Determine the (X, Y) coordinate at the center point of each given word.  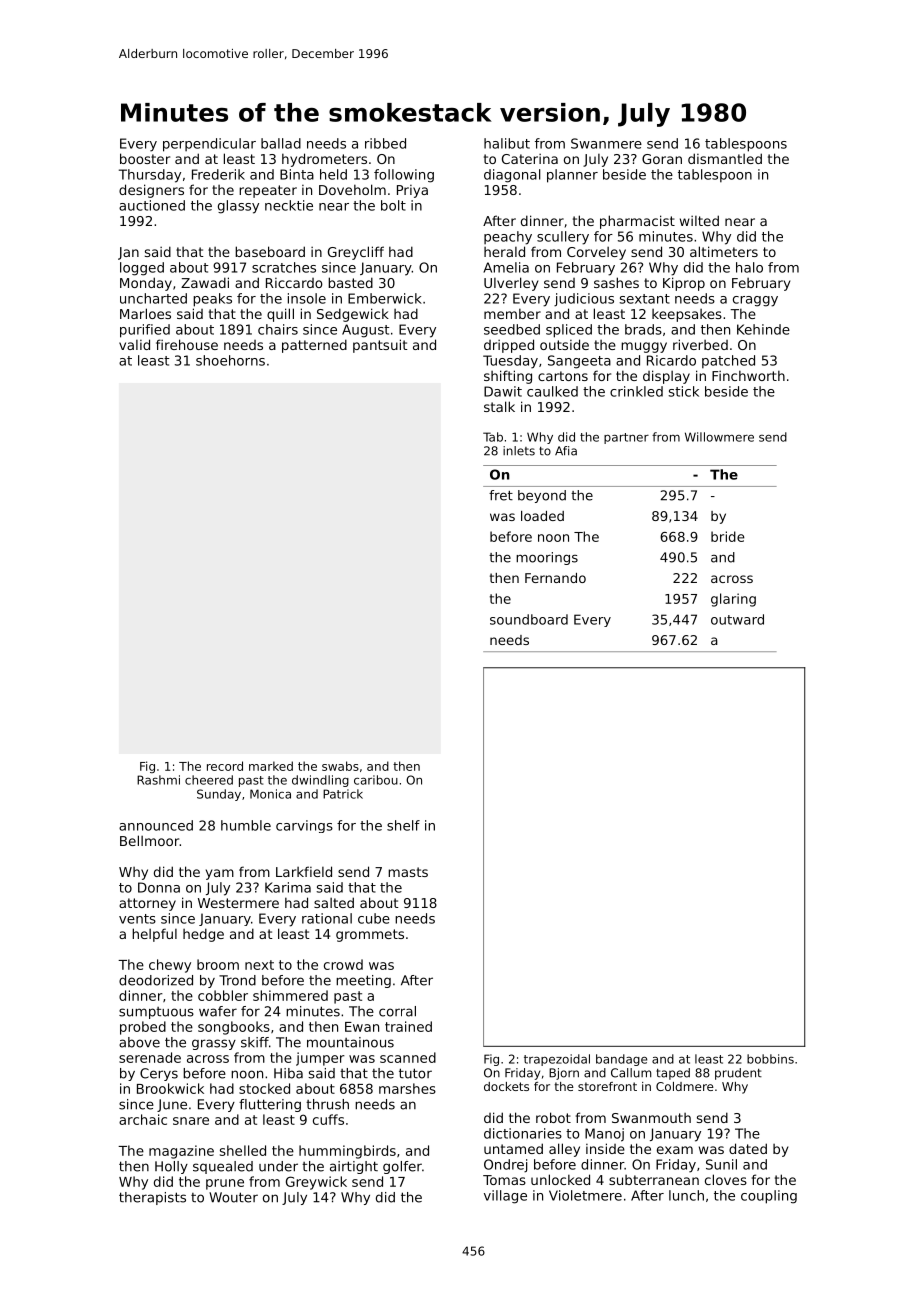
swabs (340, 766)
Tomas (504, 1180)
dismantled (725, 158)
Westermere (238, 903)
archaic (143, 1119)
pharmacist (637, 222)
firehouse (187, 344)
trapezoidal (557, 1060)
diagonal (512, 176)
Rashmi (158, 780)
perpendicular (209, 145)
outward (737, 619)
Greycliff (356, 253)
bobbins (770, 1059)
